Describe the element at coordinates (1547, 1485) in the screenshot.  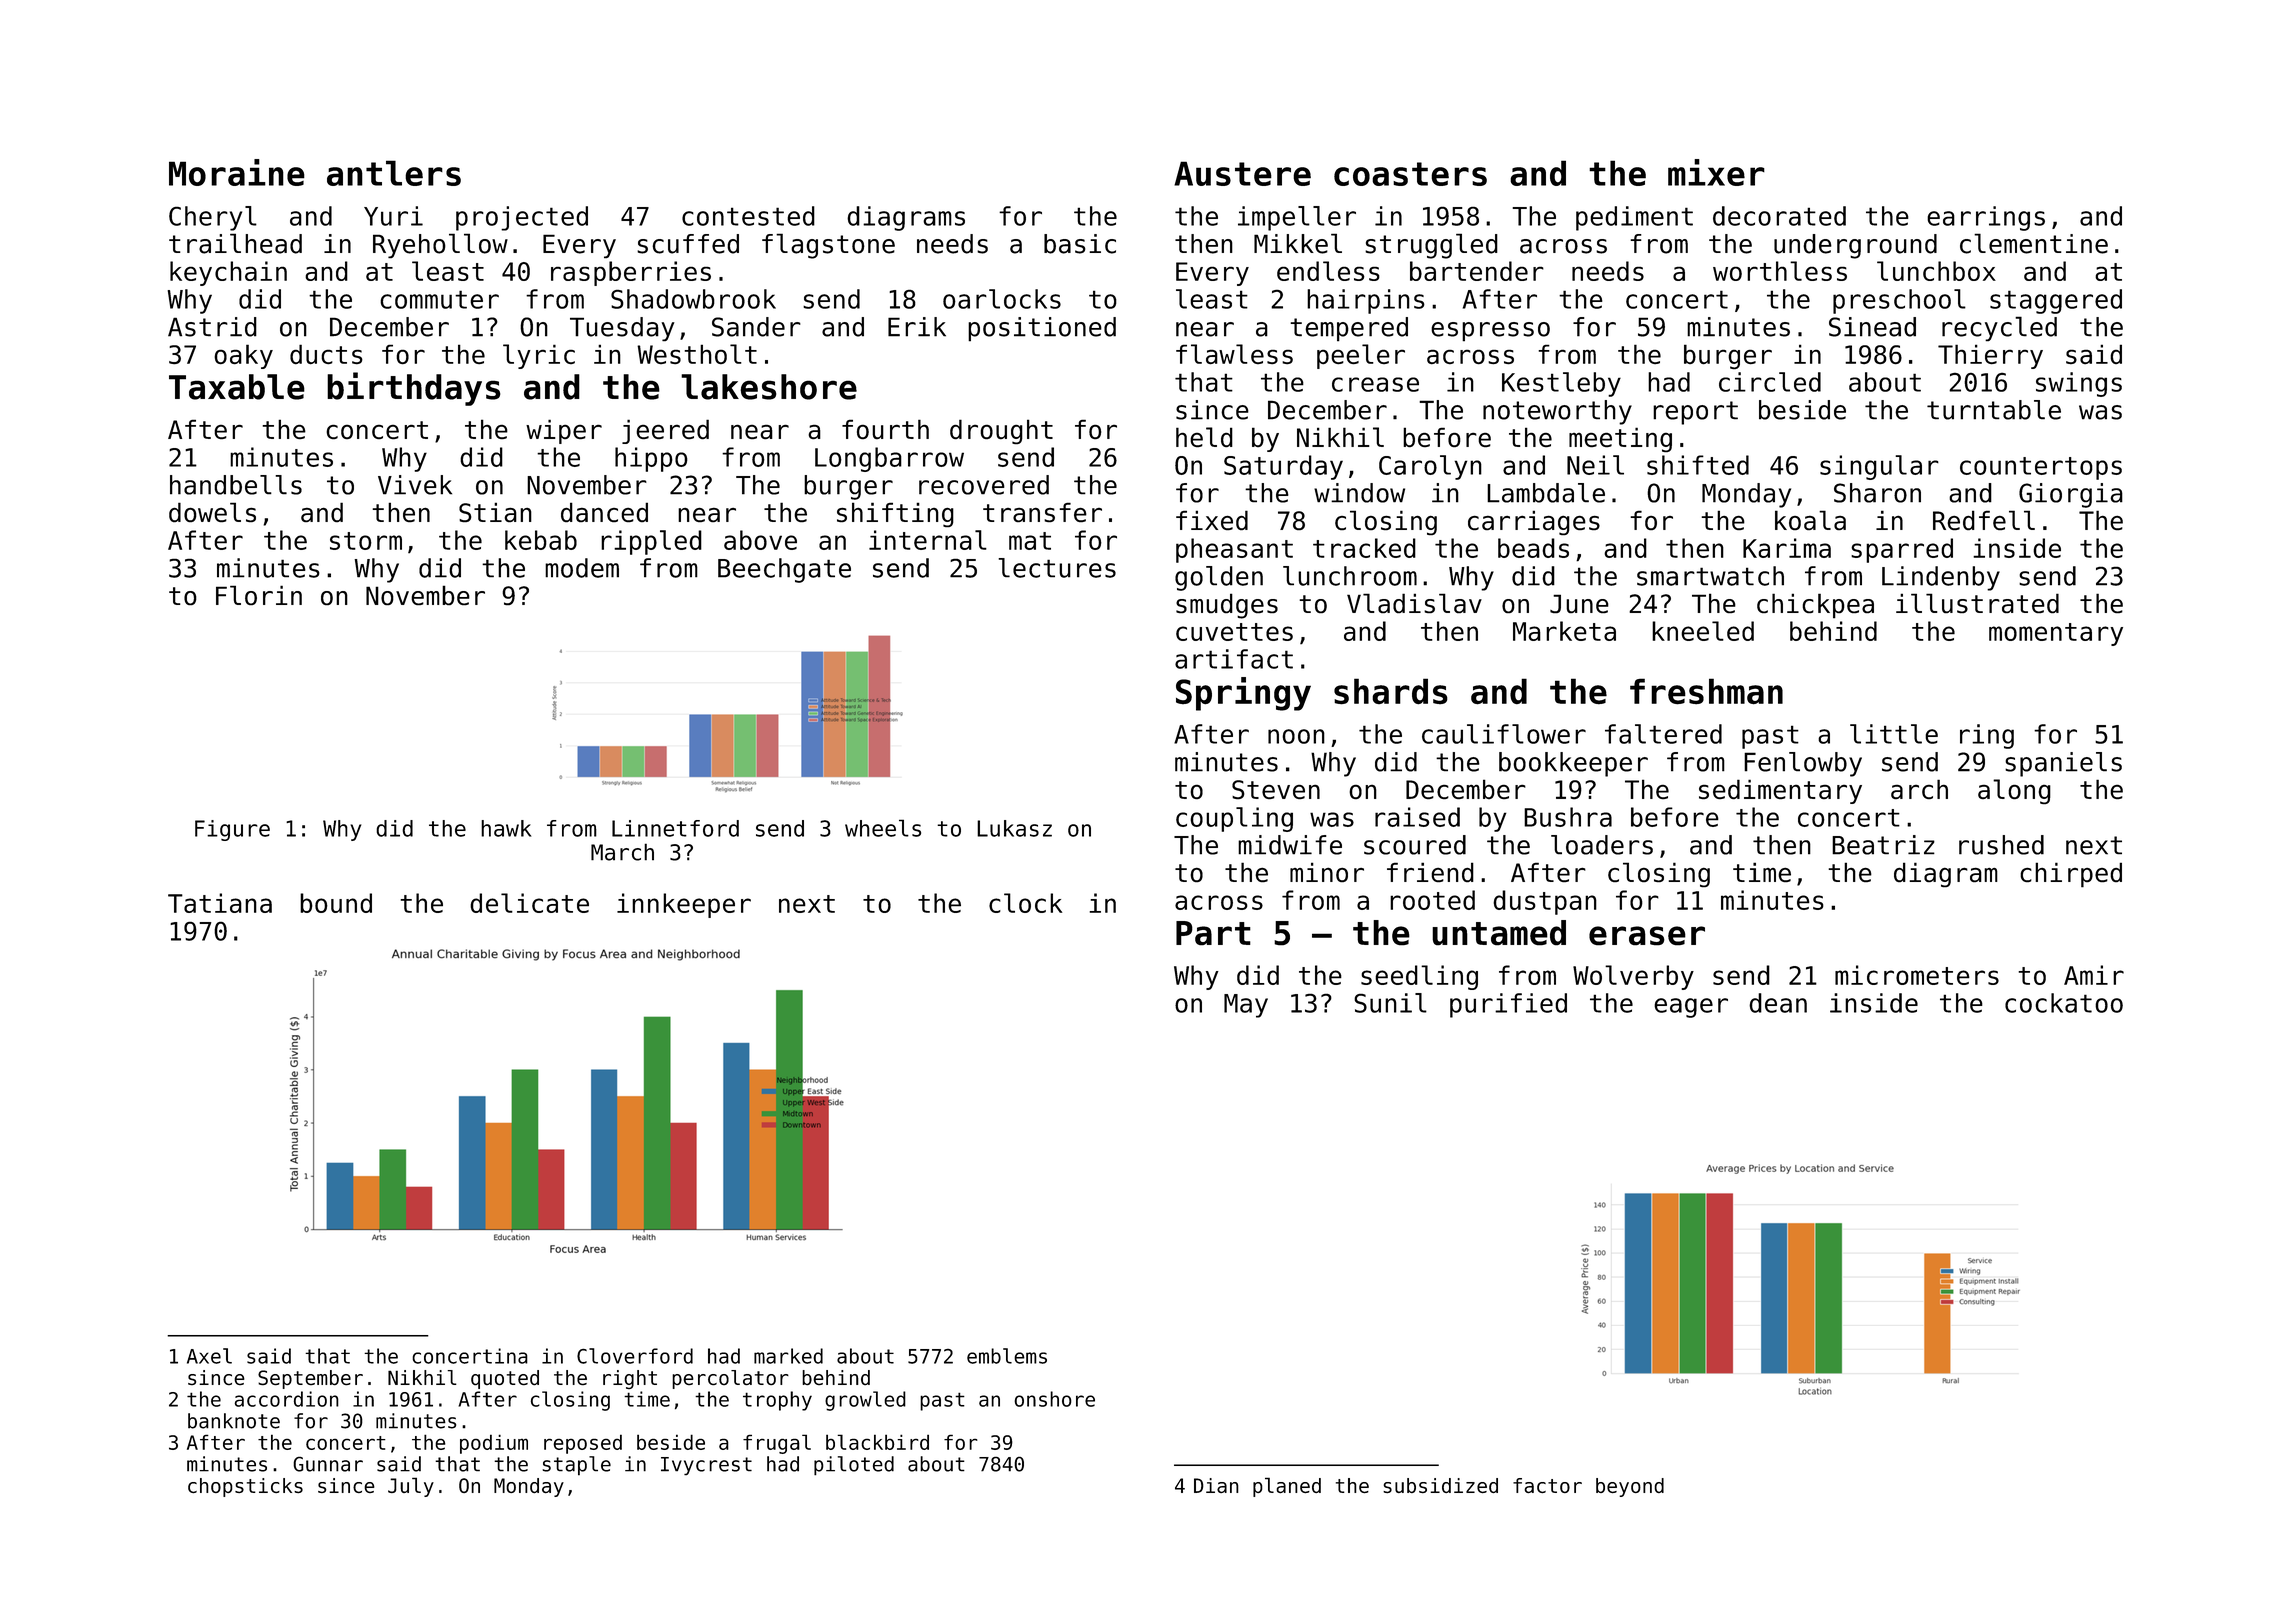
I see `factor` at that location.
